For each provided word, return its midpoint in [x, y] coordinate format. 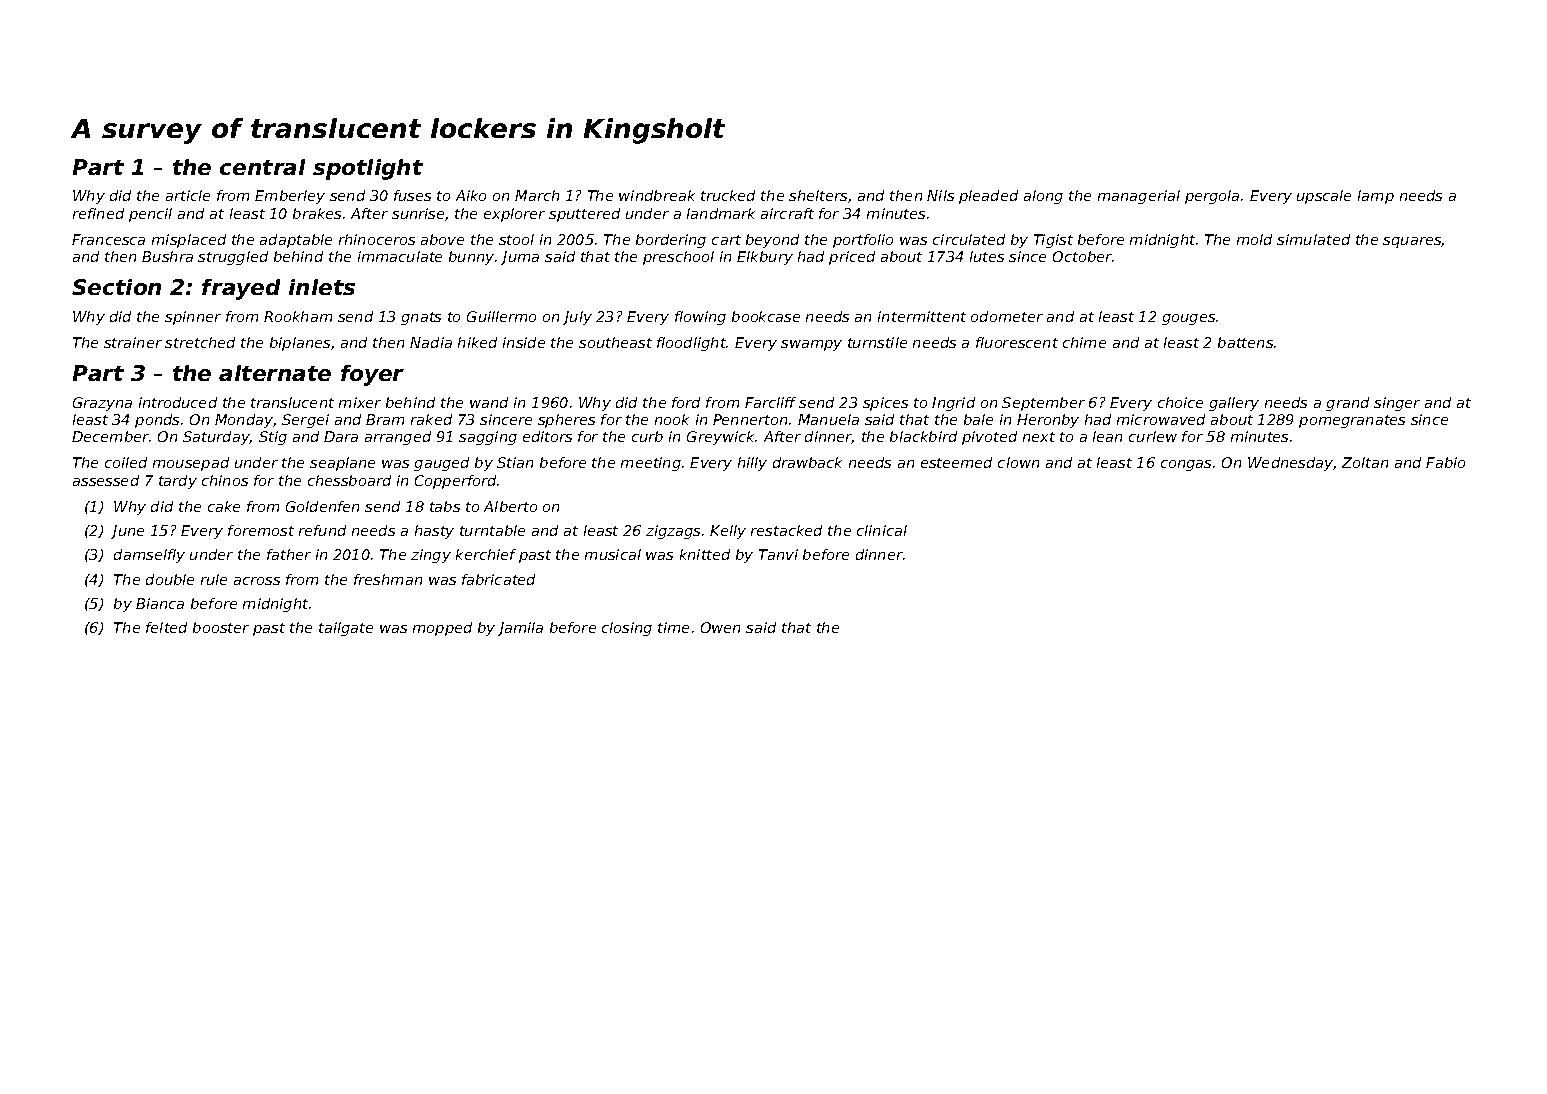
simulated [1313, 239]
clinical [882, 530]
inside [524, 342]
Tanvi [778, 554]
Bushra [167, 256]
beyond [772, 241]
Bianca [160, 603]
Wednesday [1290, 464]
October [1082, 256]
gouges [1188, 319]
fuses [412, 195]
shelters [818, 195]
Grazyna [102, 404]
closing [627, 629]
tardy [178, 482]
